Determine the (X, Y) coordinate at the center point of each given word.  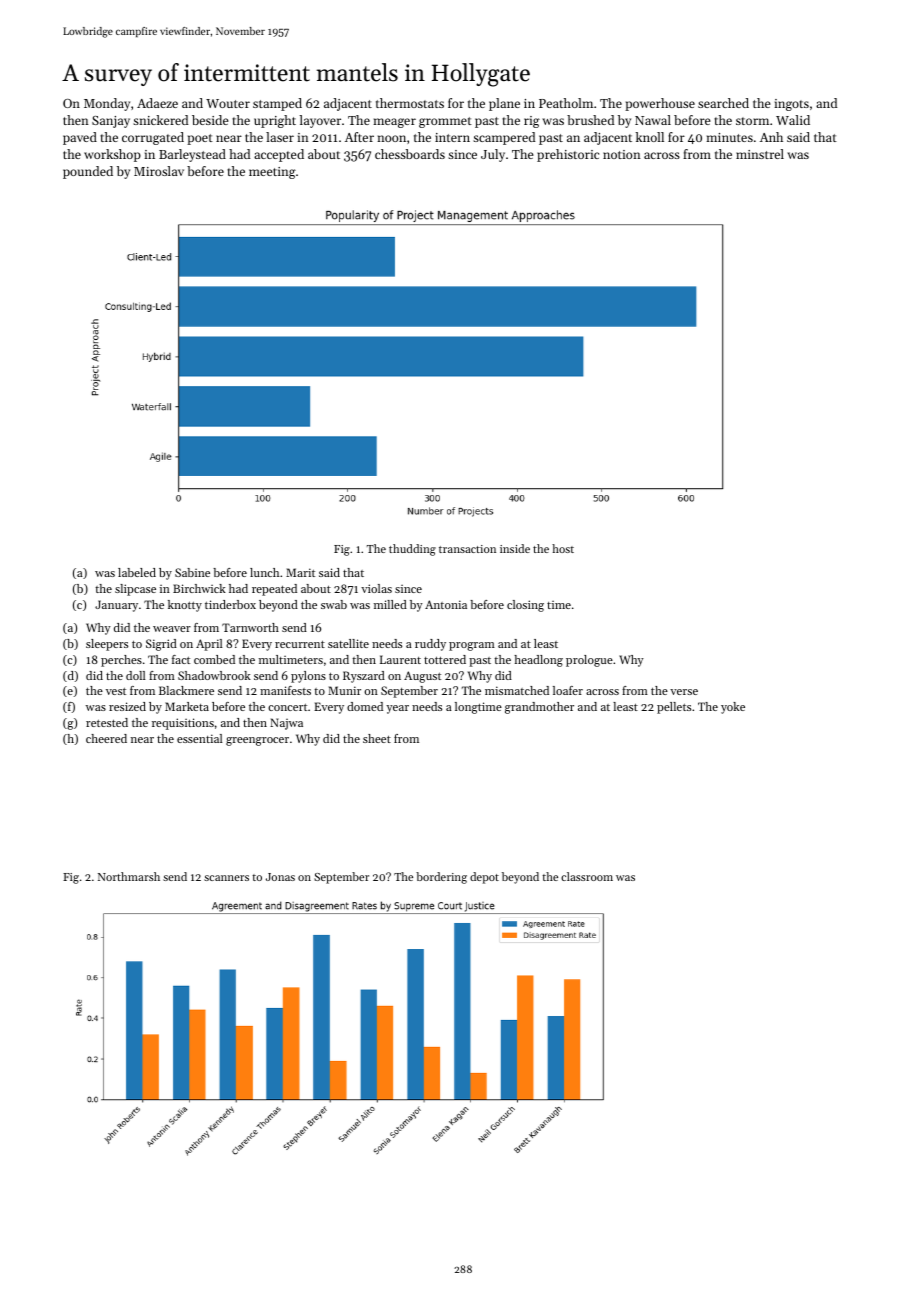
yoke (733, 708)
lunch (264, 572)
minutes (729, 137)
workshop (112, 155)
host (563, 548)
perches (121, 661)
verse (684, 692)
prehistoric (568, 155)
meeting (272, 173)
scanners (226, 878)
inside (515, 548)
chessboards (410, 154)
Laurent (400, 659)
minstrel (760, 154)
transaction (467, 549)
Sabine (192, 572)
